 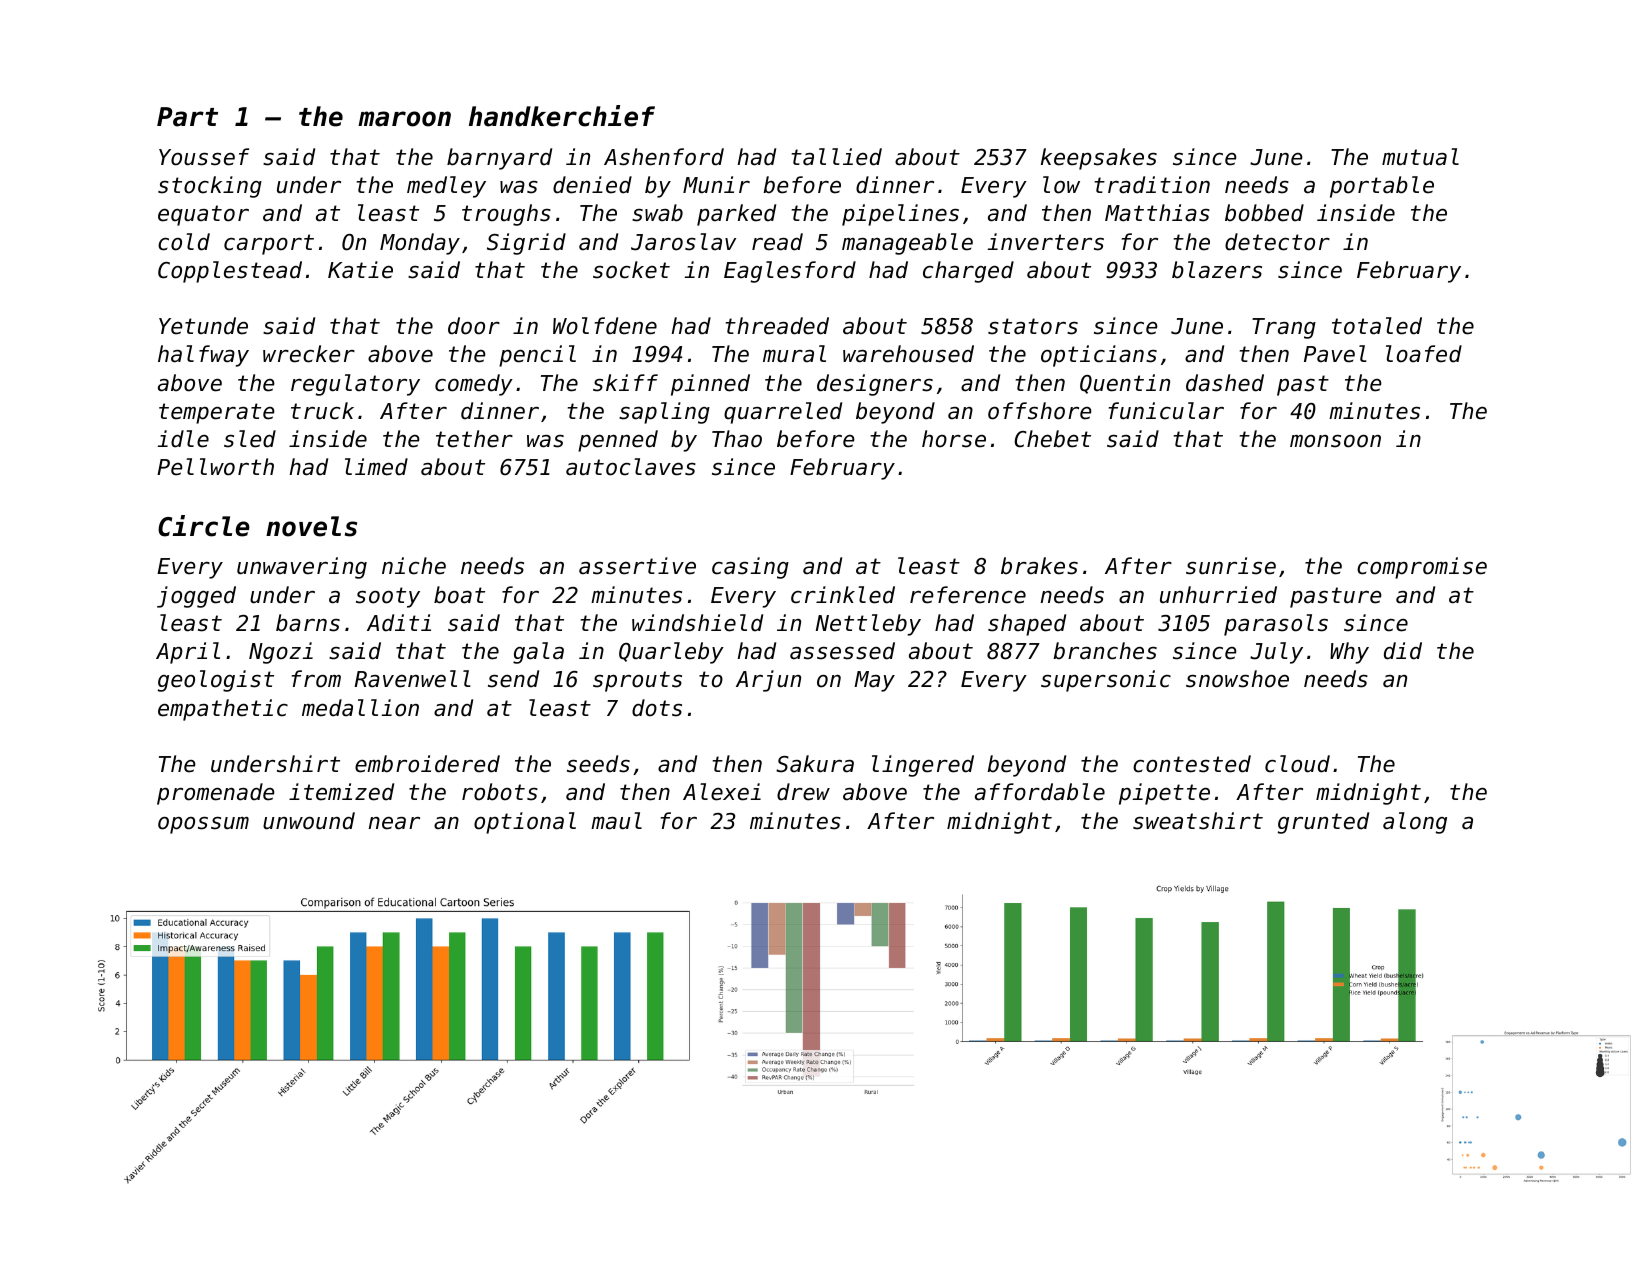 What do you see at coordinates (203, 356) in the screenshot?
I see `halfway` at bounding box center [203, 356].
